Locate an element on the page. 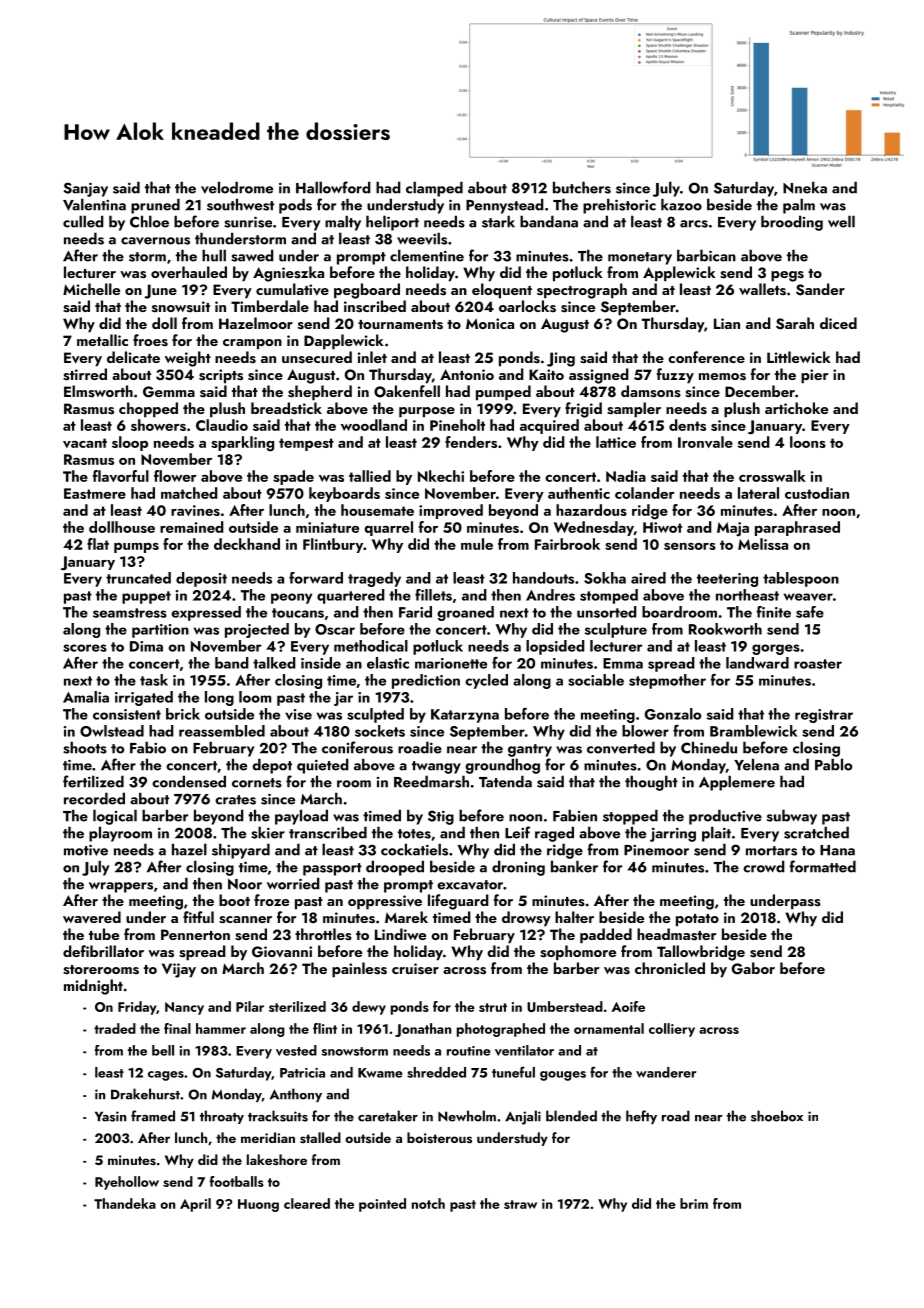 The width and height of the document is (924, 1308). Fabien is located at coordinates (575, 815).
